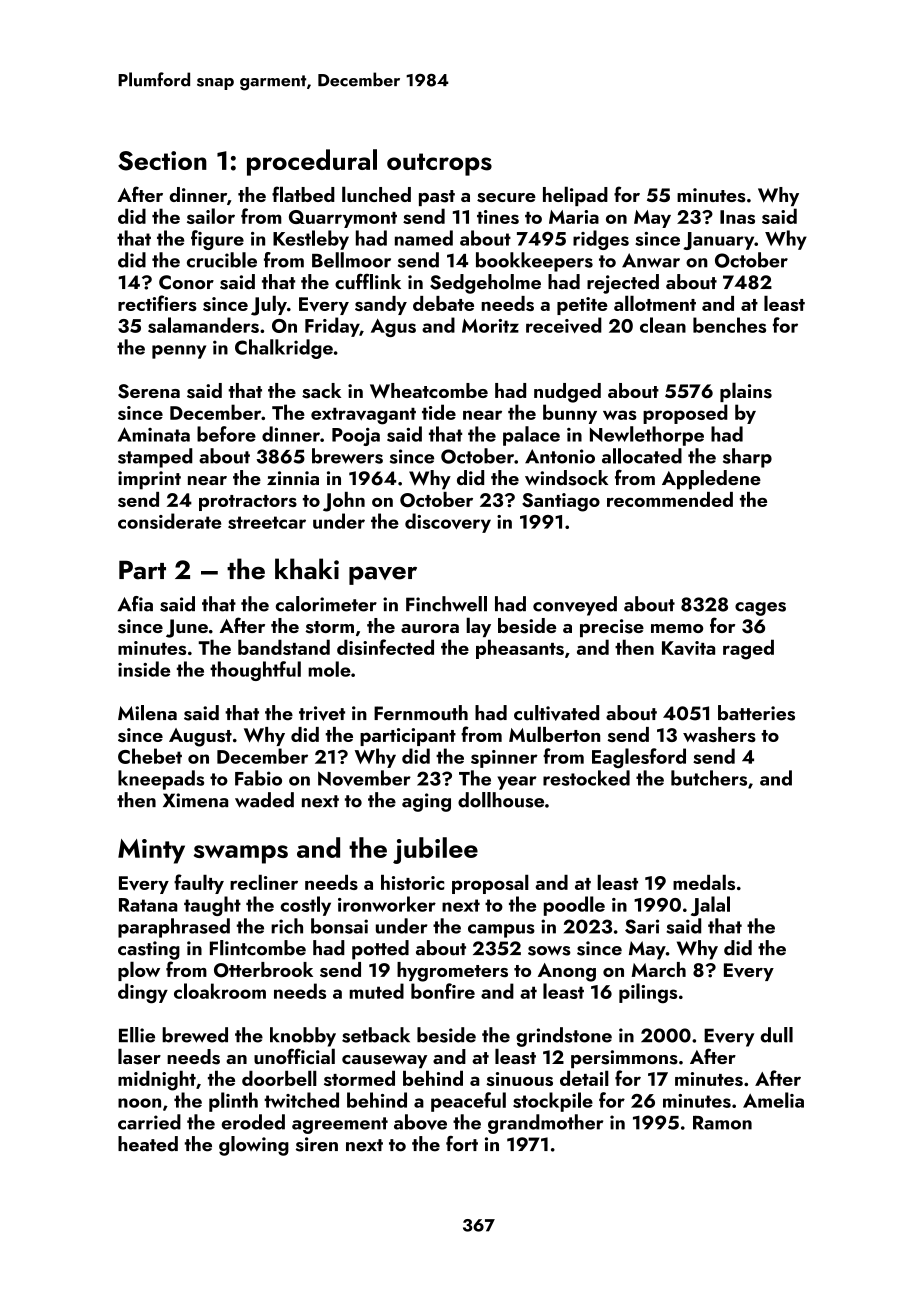 The width and height of the page is (924, 1311). I want to click on restocked, so click(586, 778).
